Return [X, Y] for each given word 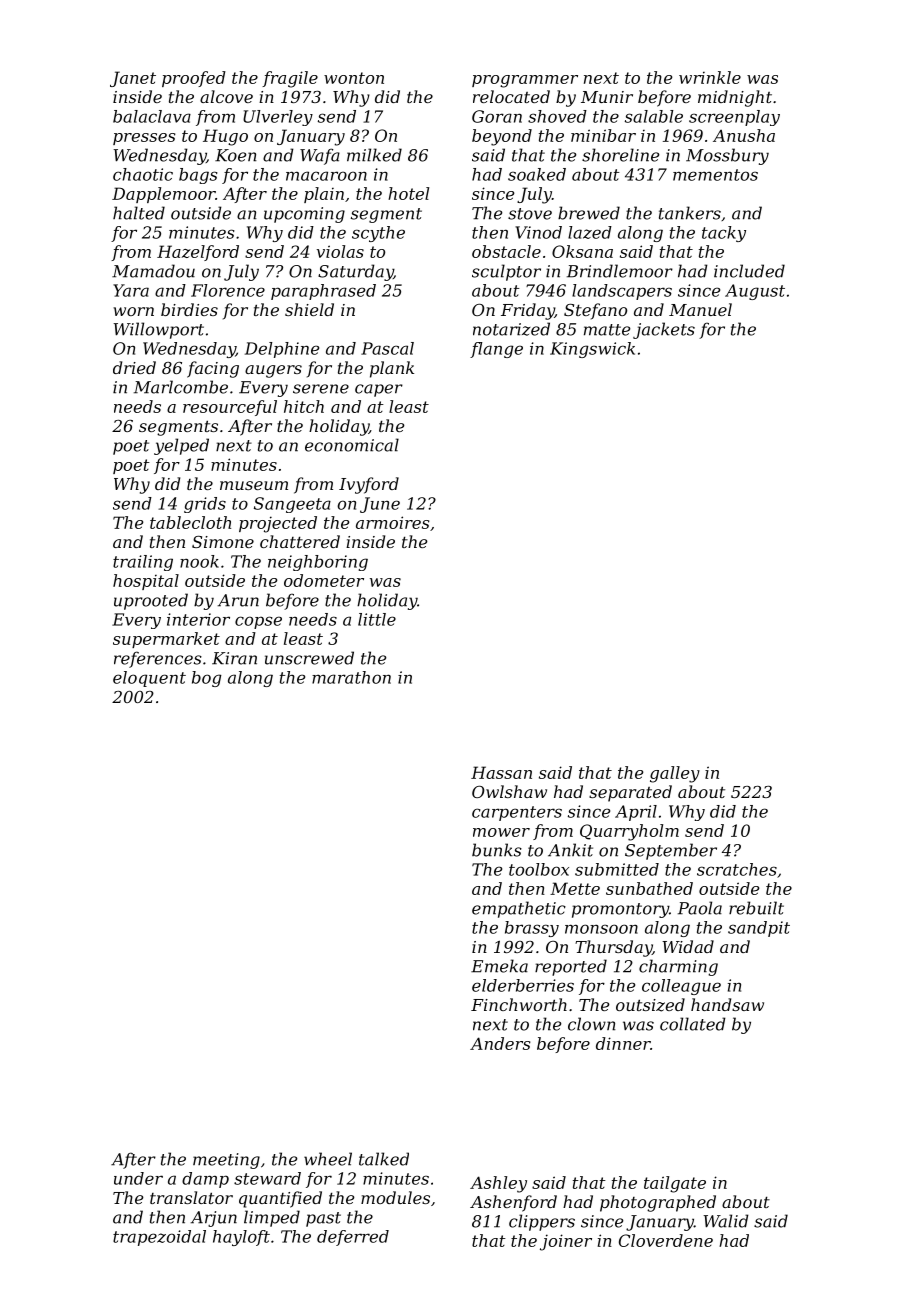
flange [496, 350]
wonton [354, 78]
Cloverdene [666, 1240]
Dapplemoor [164, 195]
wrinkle [710, 77]
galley [675, 774]
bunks [497, 850]
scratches [737, 869]
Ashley [498, 1184]
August [755, 292]
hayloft [241, 1238]
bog [207, 679]
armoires [393, 522]
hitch [304, 406]
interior [198, 619]
